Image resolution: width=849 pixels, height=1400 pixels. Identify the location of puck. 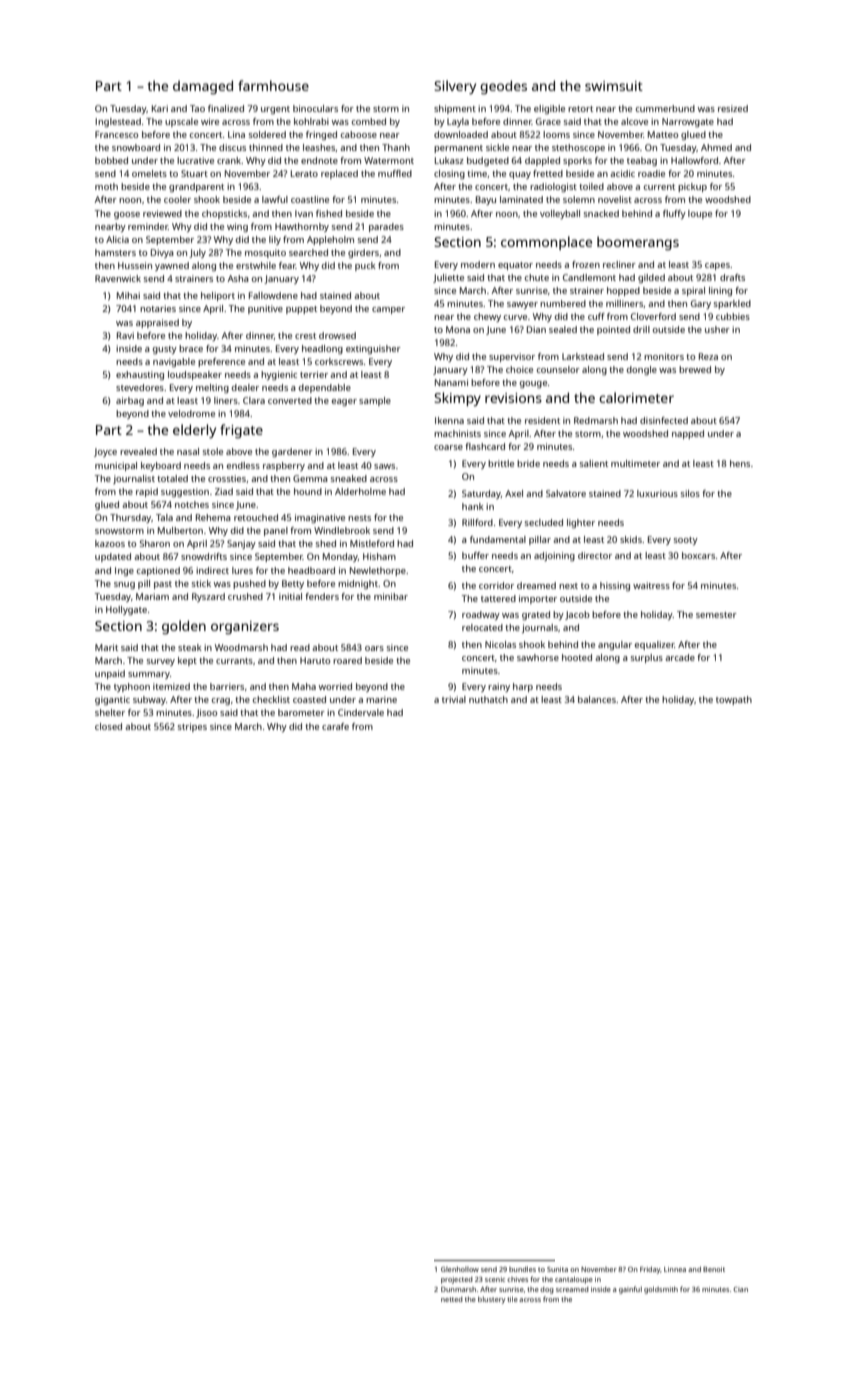
(365, 266).
